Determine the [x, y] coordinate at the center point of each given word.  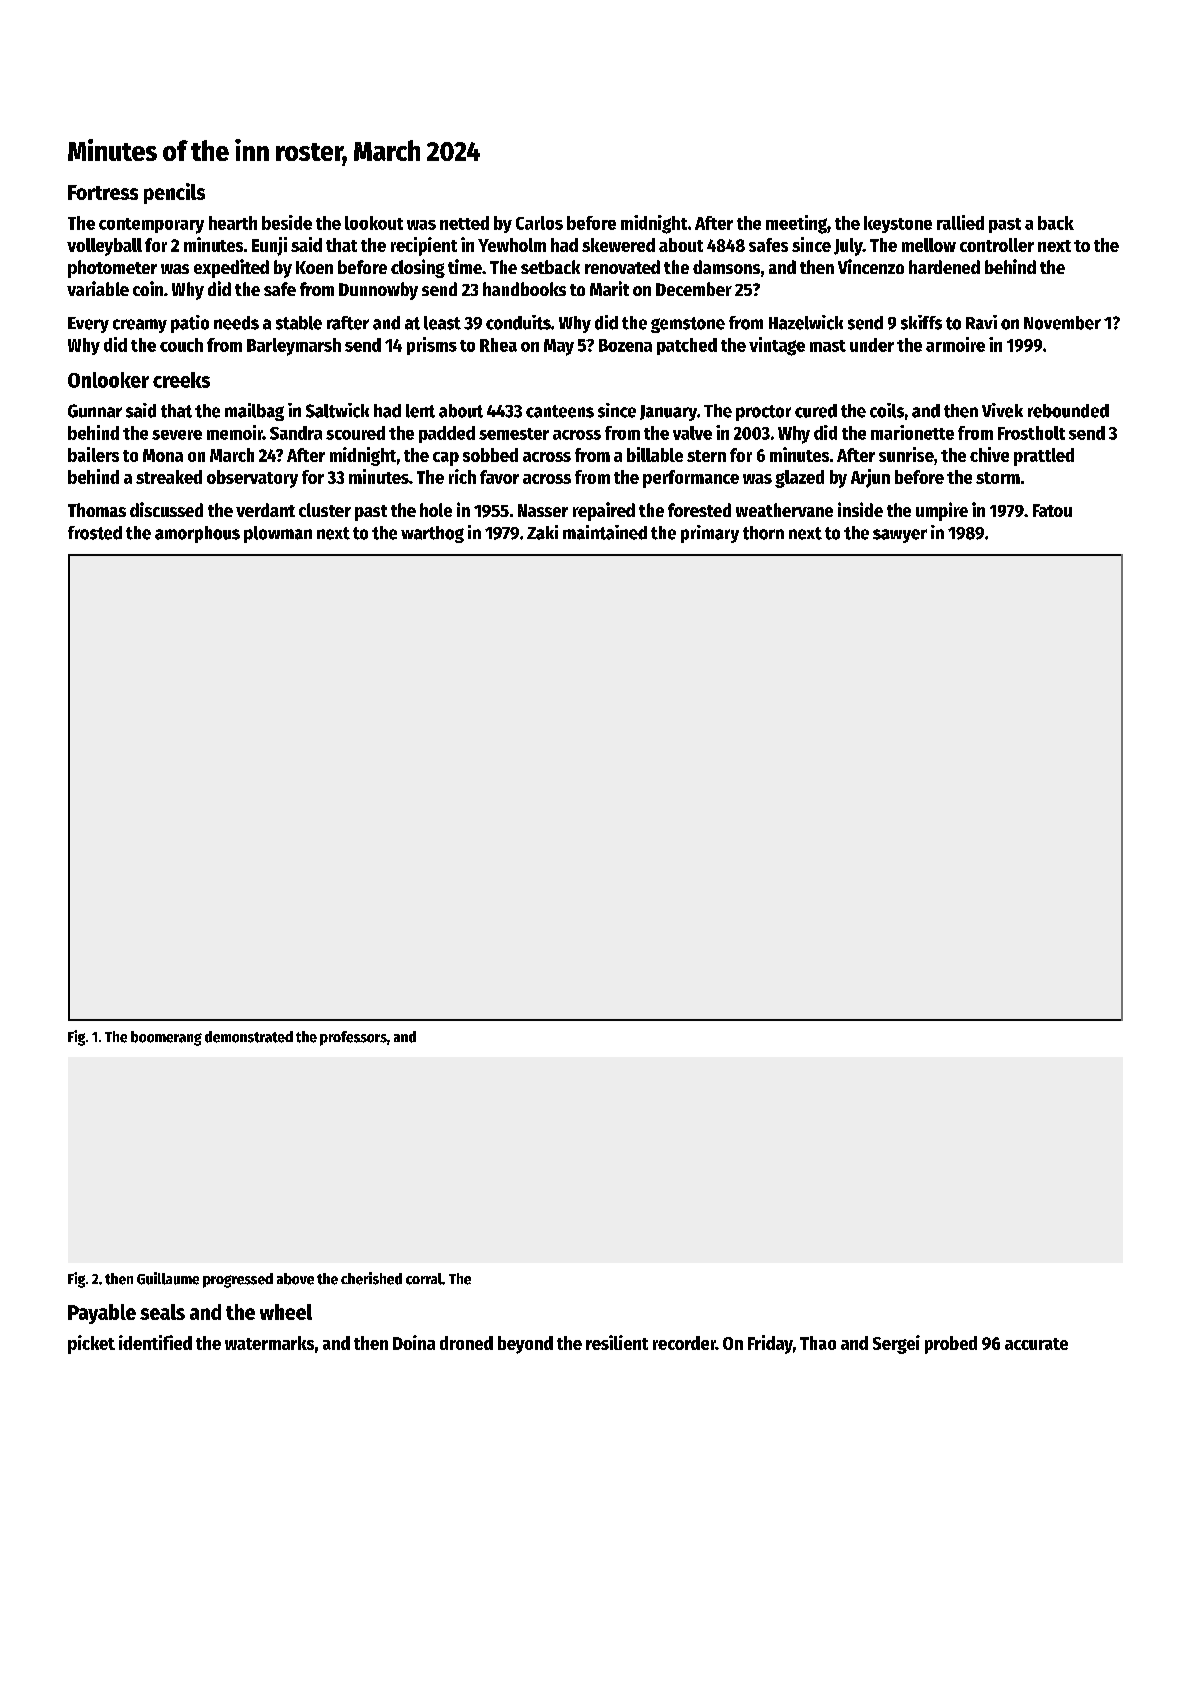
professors [353, 1038]
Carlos [539, 223]
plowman [278, 534]
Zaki [542, 532]
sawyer [900, 536]
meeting [796, 224]
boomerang [166, 1038]
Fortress [103, 192]
